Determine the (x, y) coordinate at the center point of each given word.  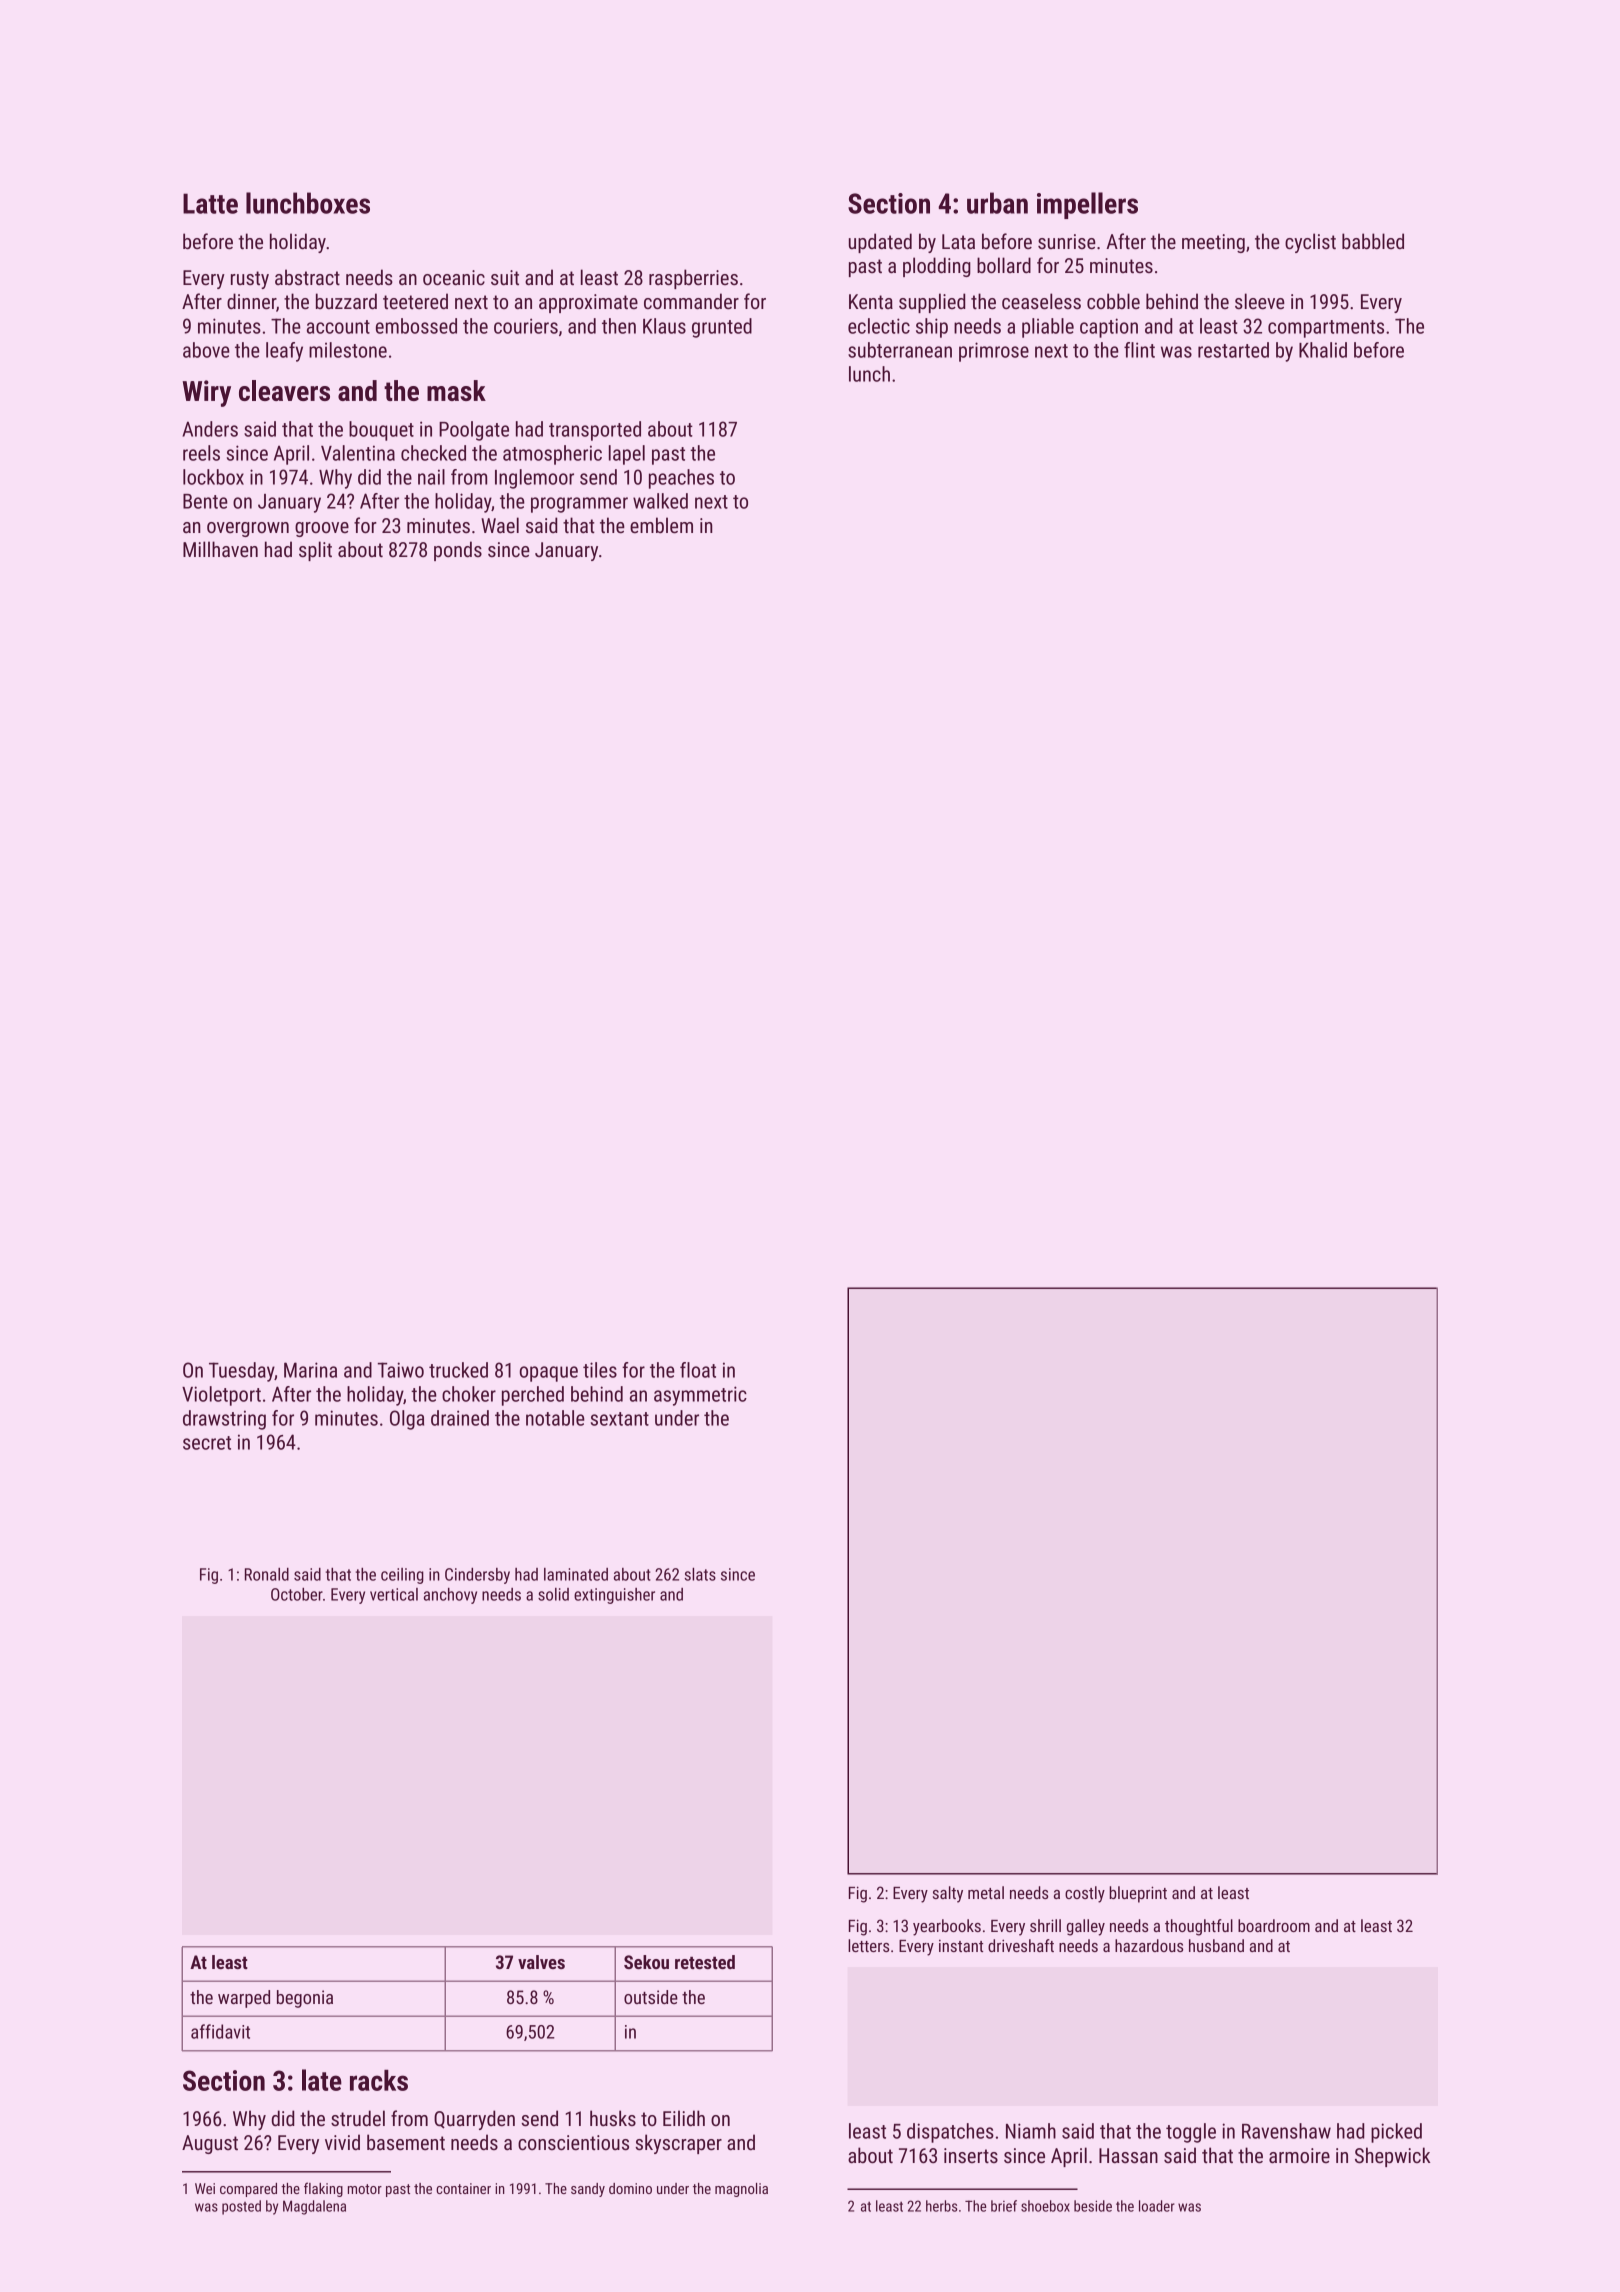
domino (630, 2188)
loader (1157, 2206)
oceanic (454, 277)
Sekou (646, 1962)
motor (365, 2189)
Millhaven (220, 549)
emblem (661, 525)
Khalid (1323, 350)
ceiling (402, 1576)
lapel (627, 455)
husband (1216, 1945)
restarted (1233, 350)
